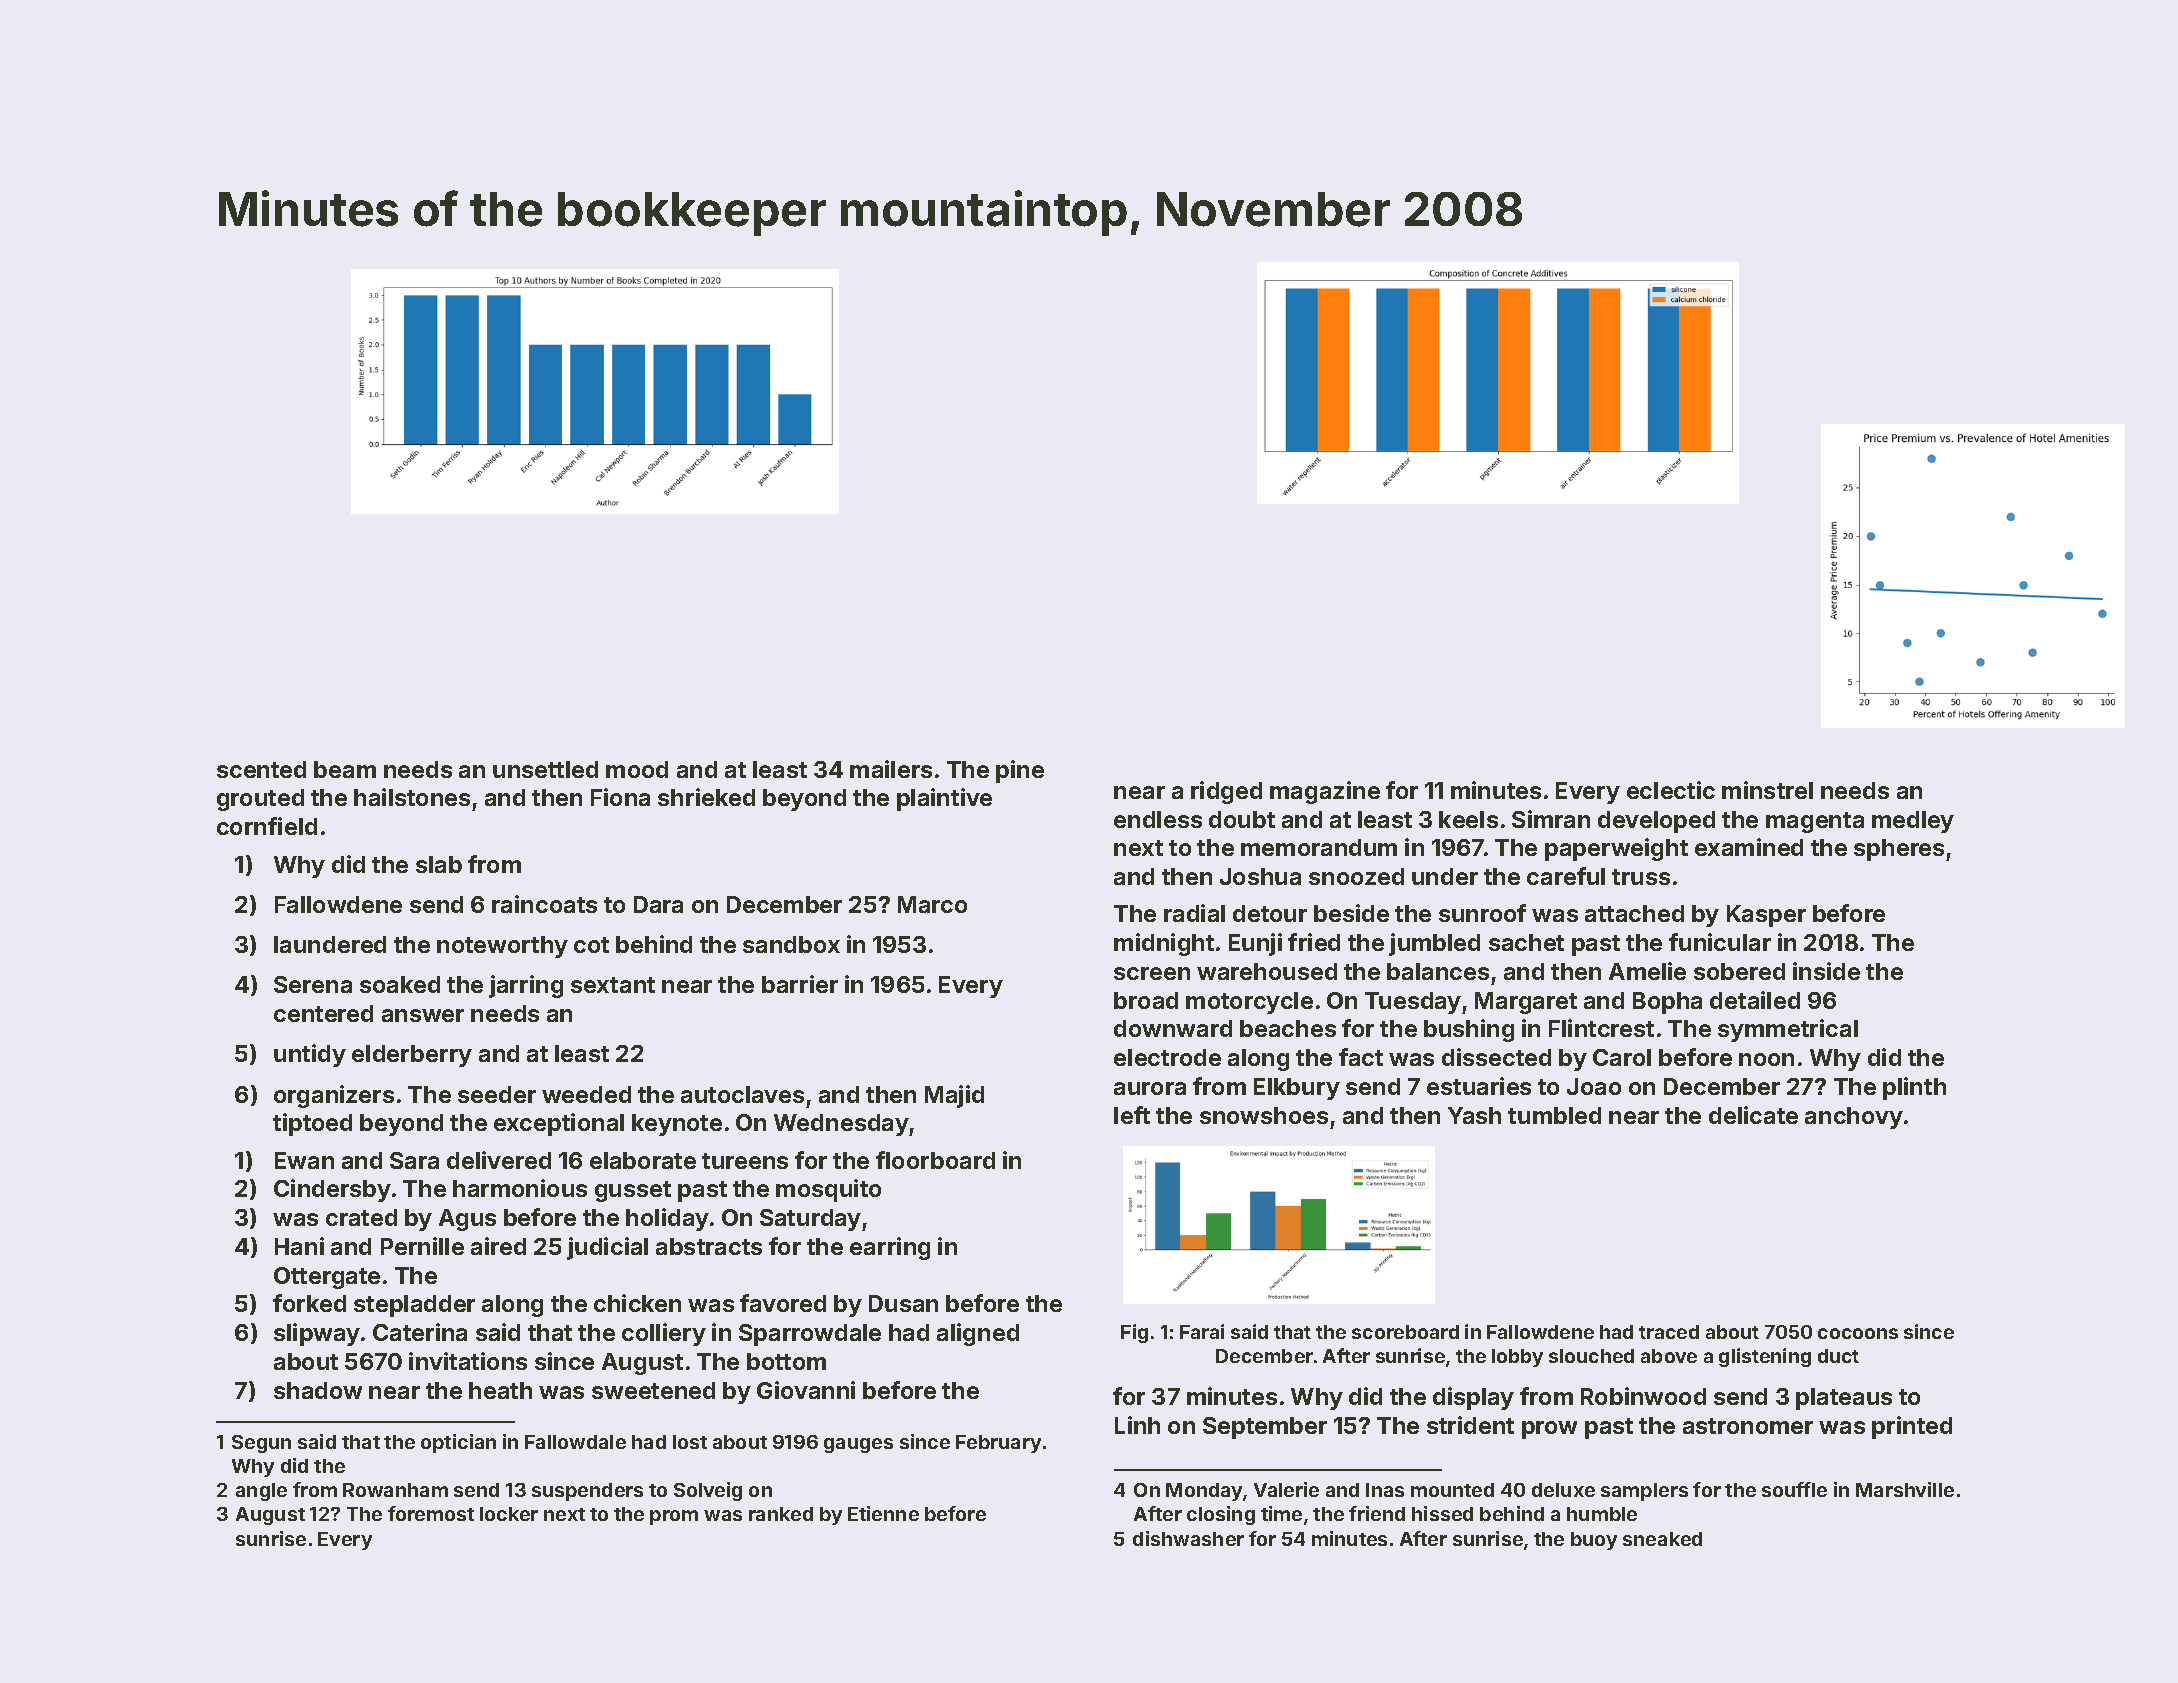  Describe the element at coordinates (1858, 1333) in the screenshot. I see `cocoons` at that location.
